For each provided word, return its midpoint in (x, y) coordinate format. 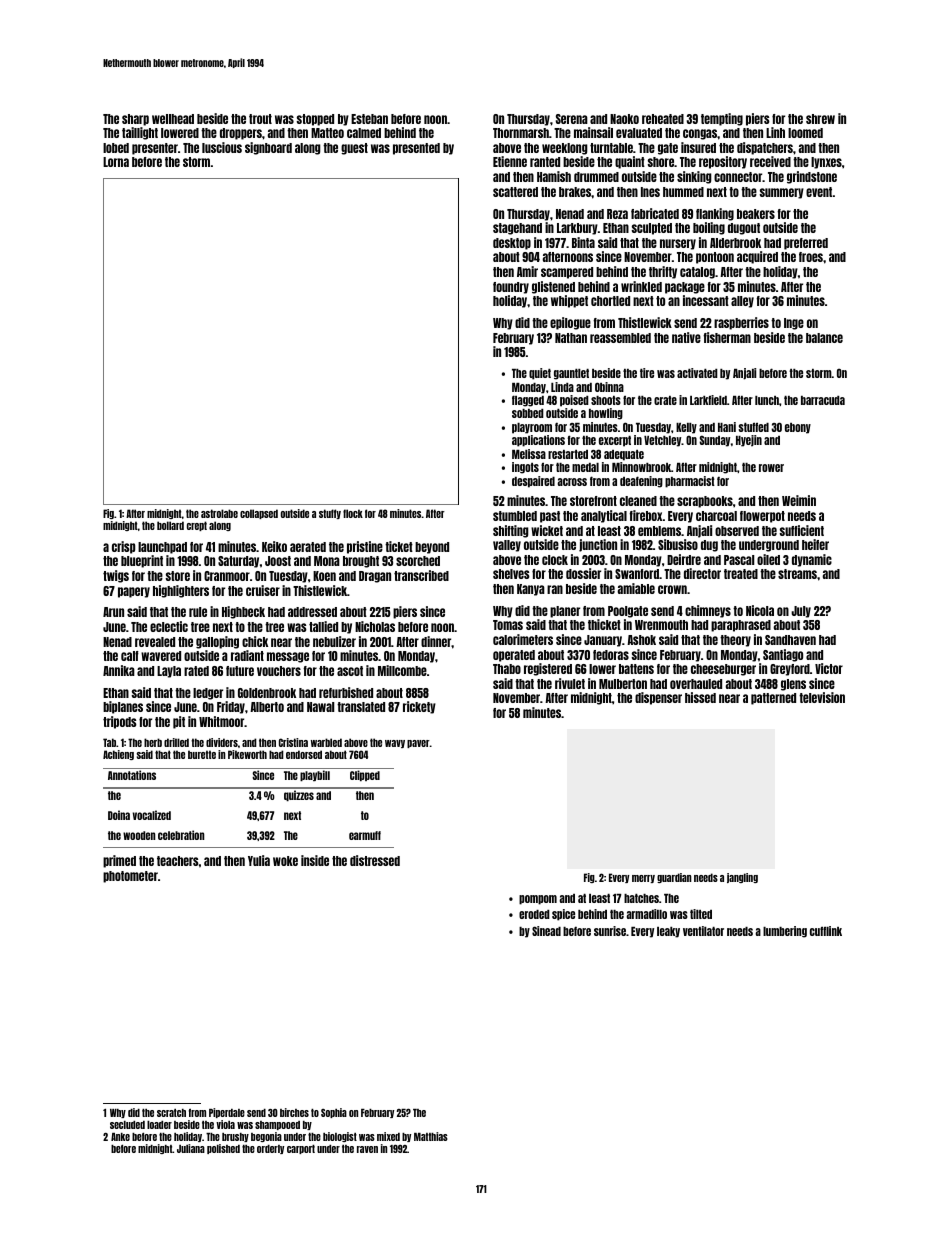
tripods (120, 722)
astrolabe (219, 513)
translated (361, 707)
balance (824, 338)
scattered (515, 192)
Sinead (546, 931)
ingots (525, 468)
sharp (135, 120)
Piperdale (227, 1113)
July (801, 612)
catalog (697, 273)
